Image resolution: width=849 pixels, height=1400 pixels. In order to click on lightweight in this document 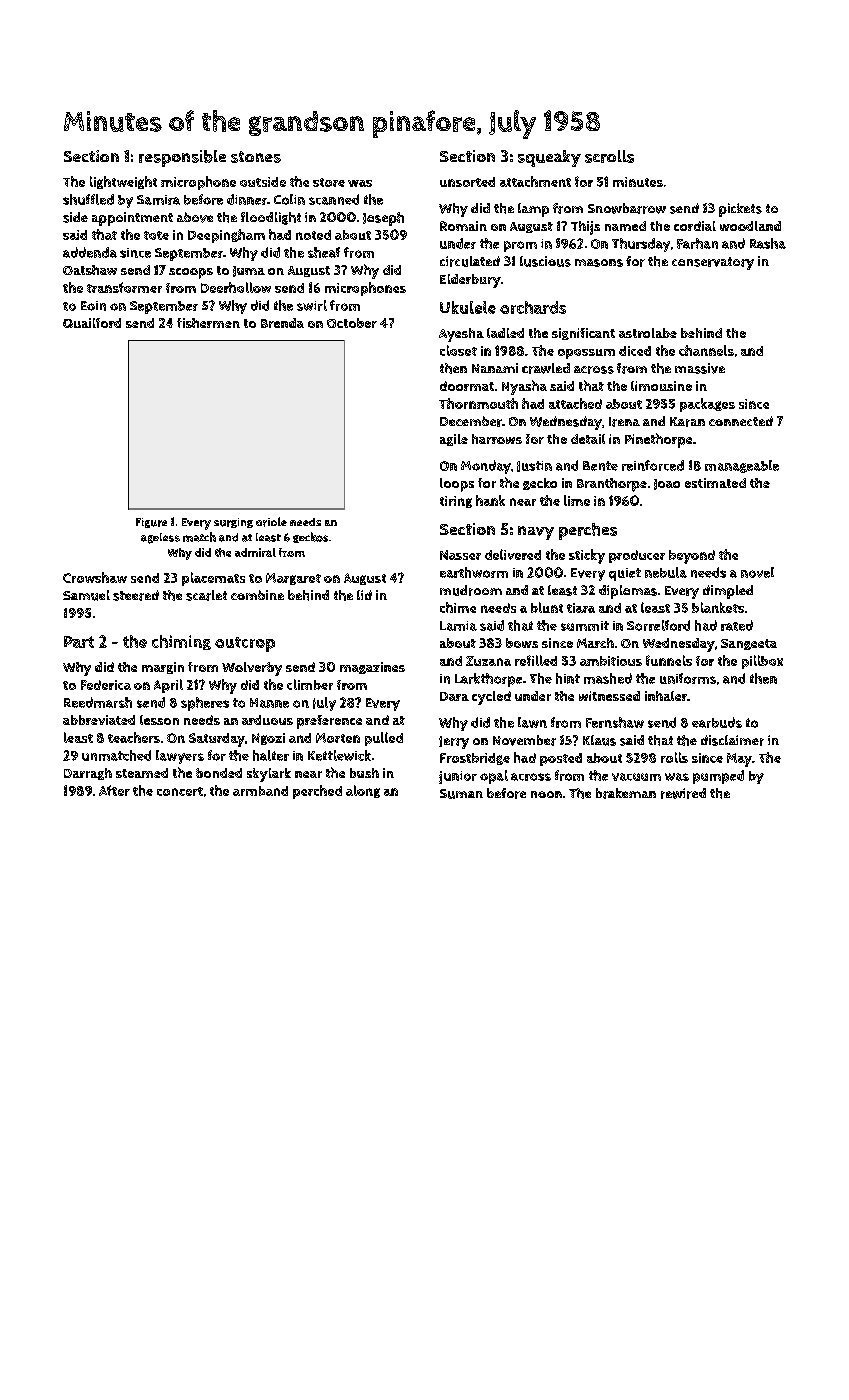, I will do `click(123, 182)`.
